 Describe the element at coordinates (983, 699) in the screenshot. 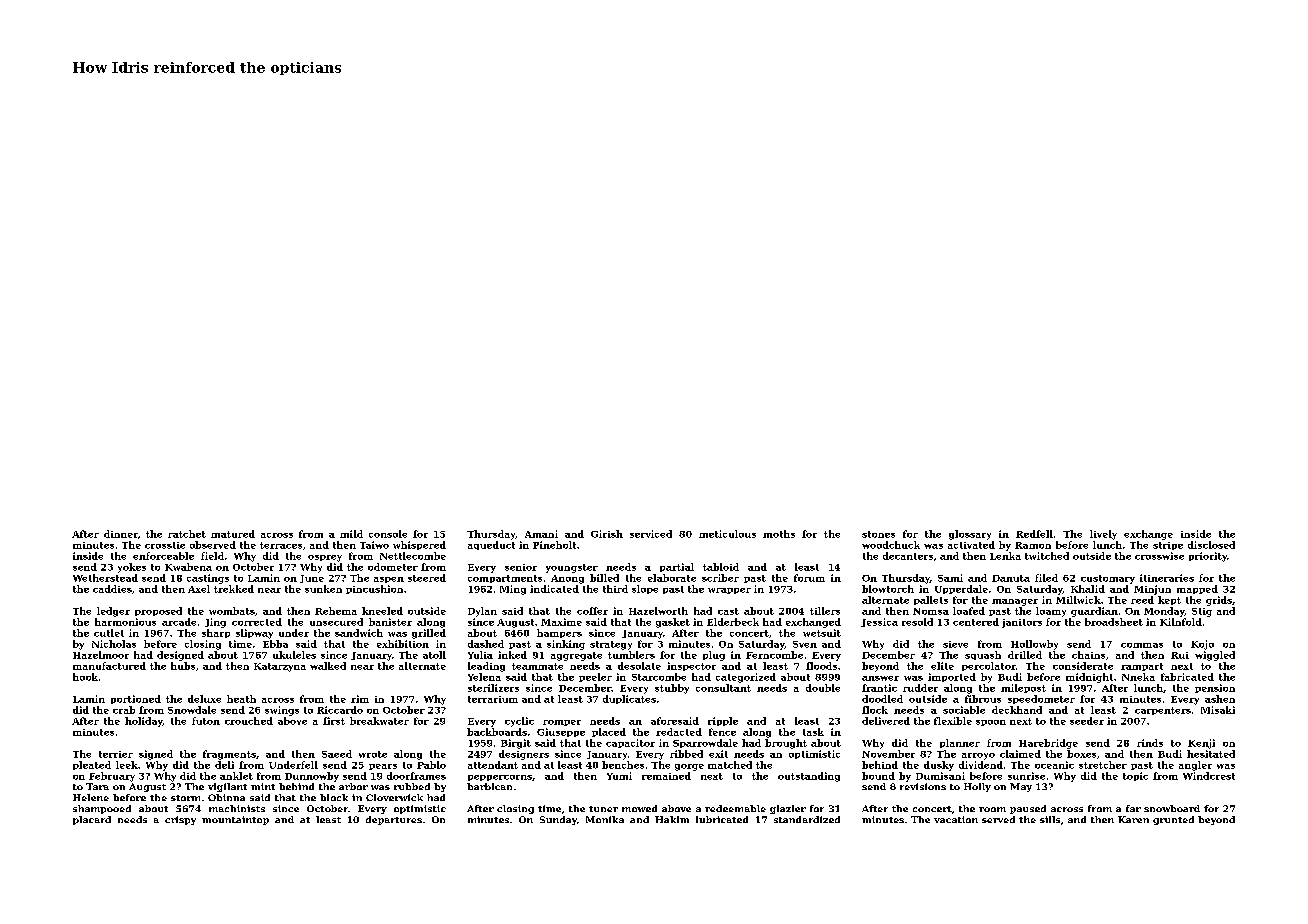

I see `fibrous` at that location.
